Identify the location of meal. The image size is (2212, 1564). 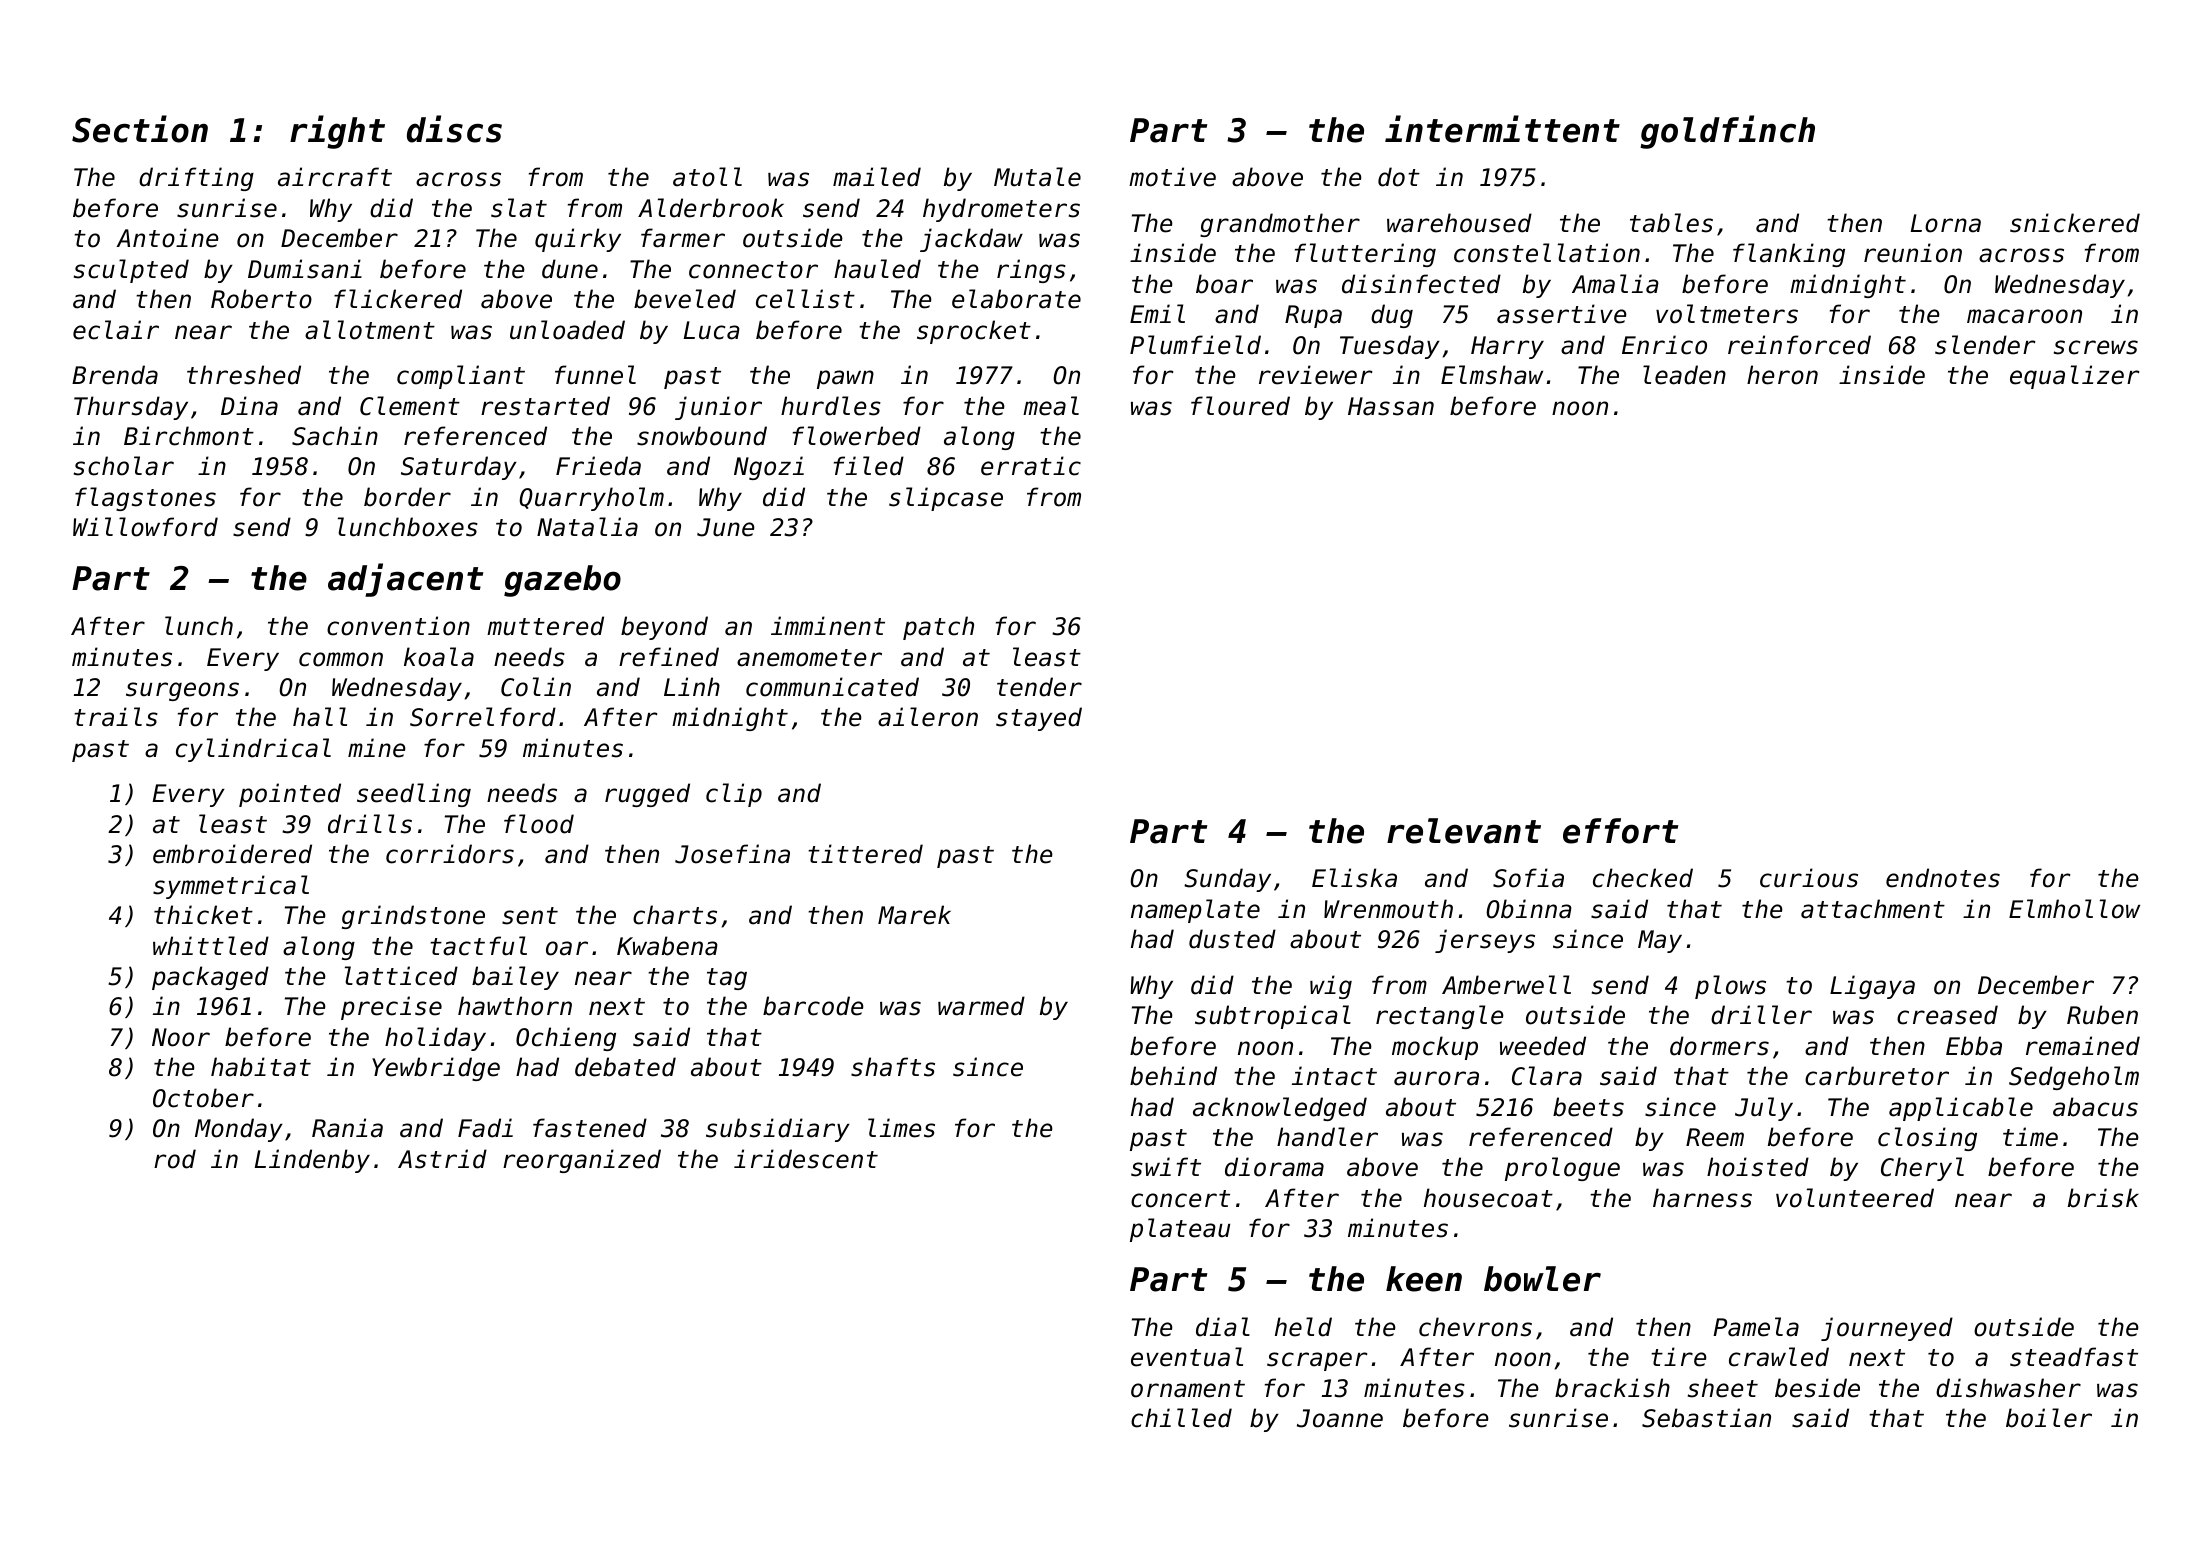
(1051, 406).
